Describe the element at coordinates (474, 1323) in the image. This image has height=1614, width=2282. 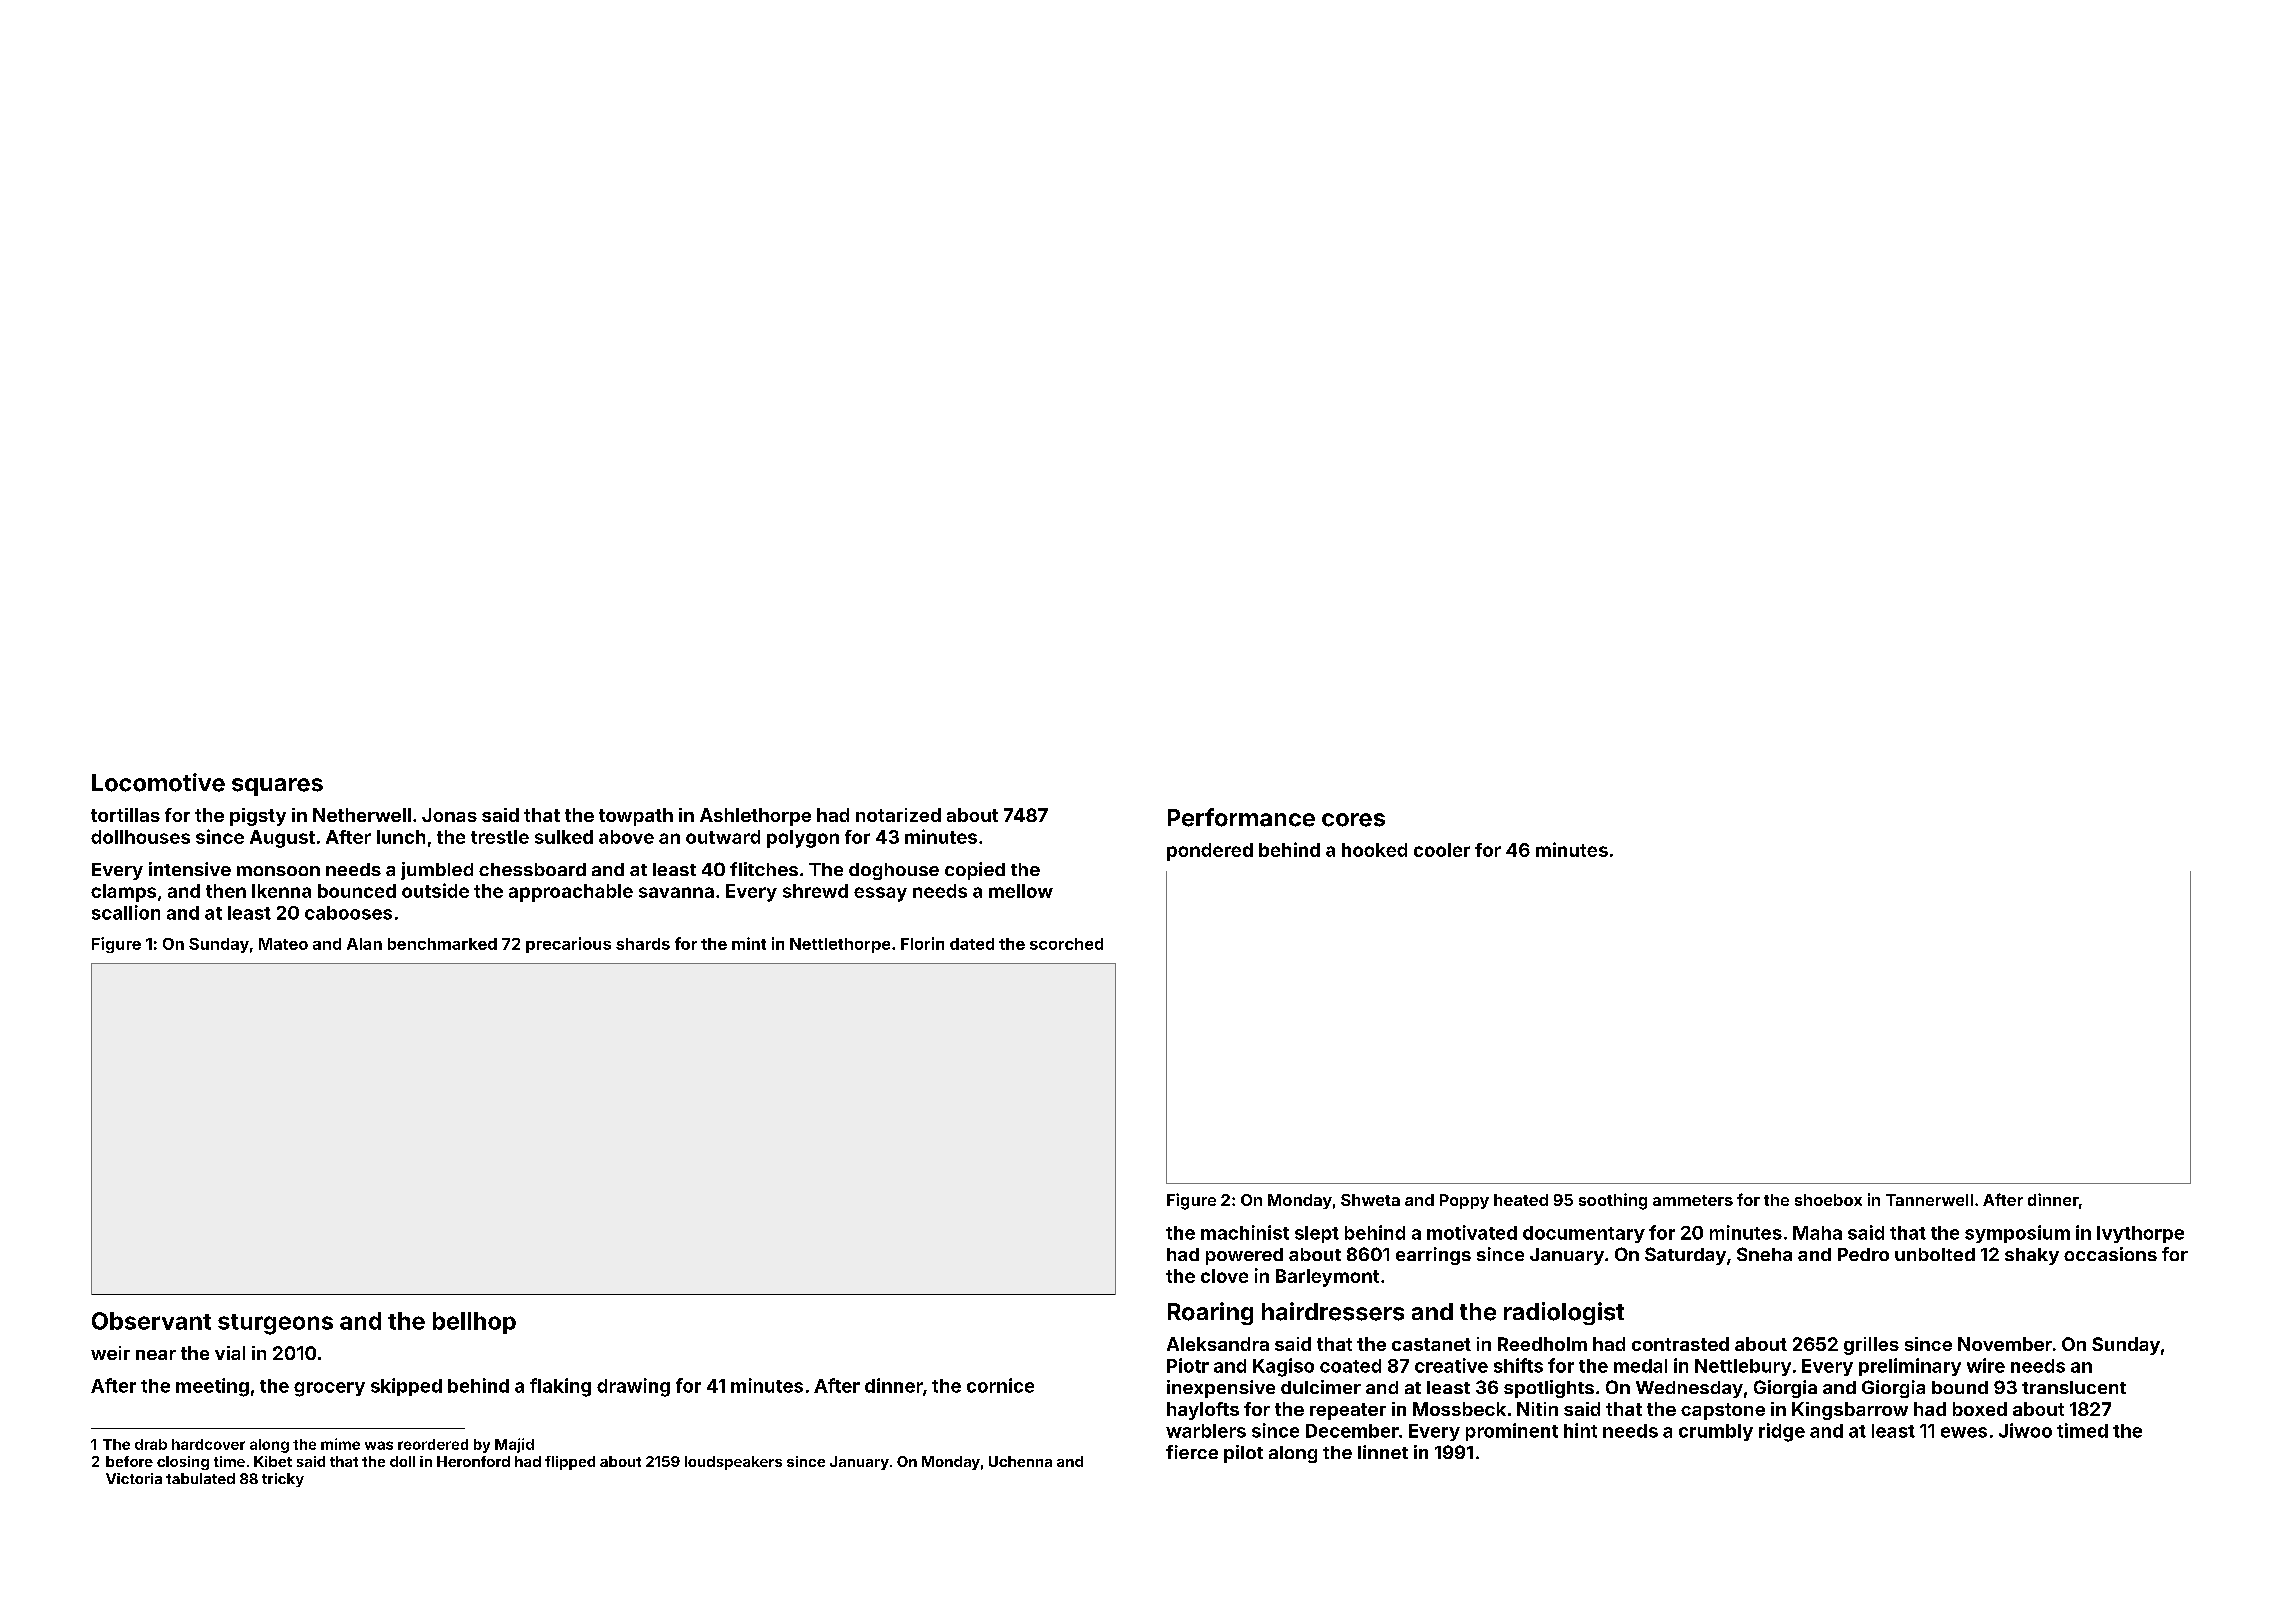
I see `bellhop` at that location.
